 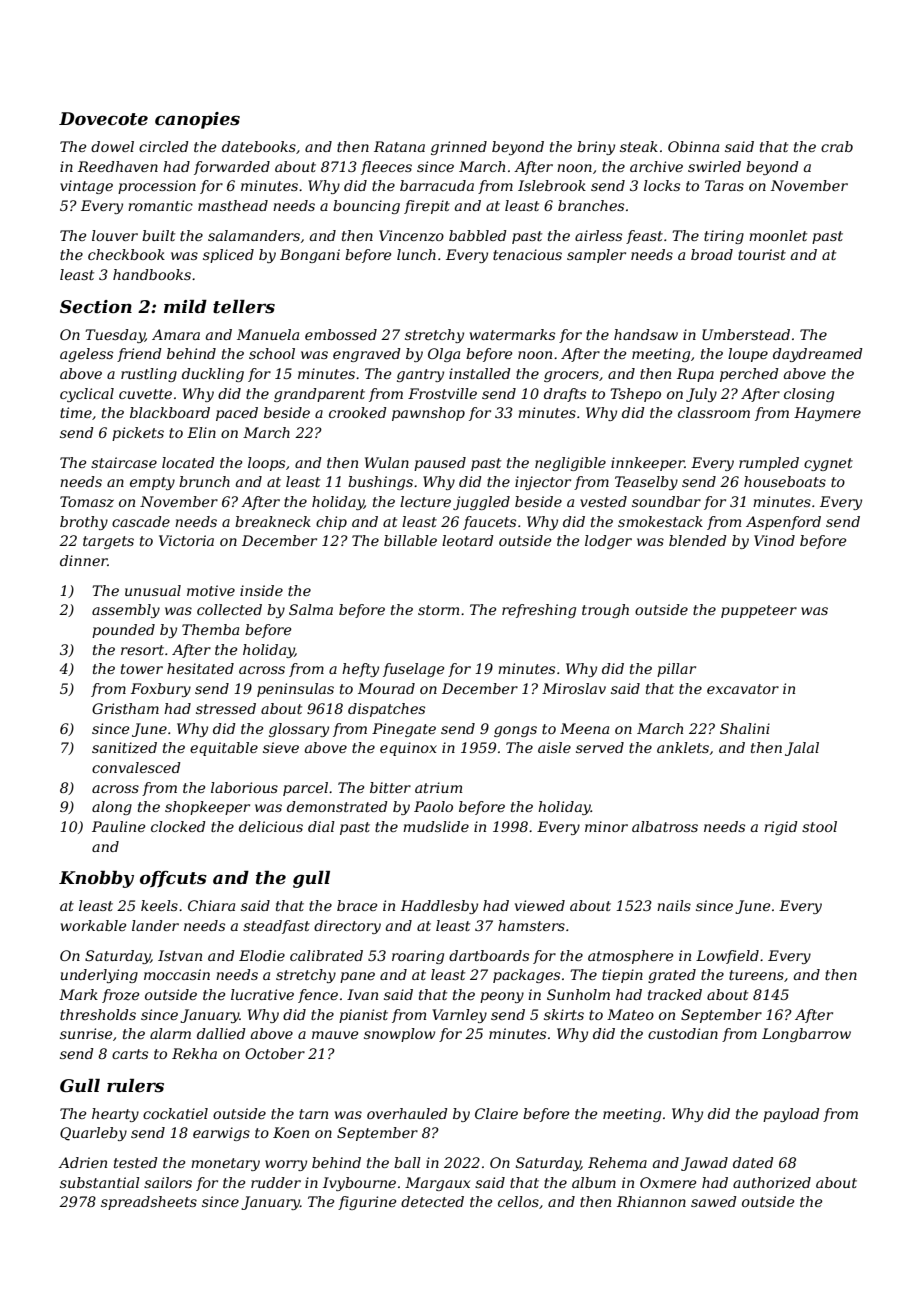 What do you see at coordinates (436, 826) in the page?
I see `mudslide` at bounding box center [436, 826].
